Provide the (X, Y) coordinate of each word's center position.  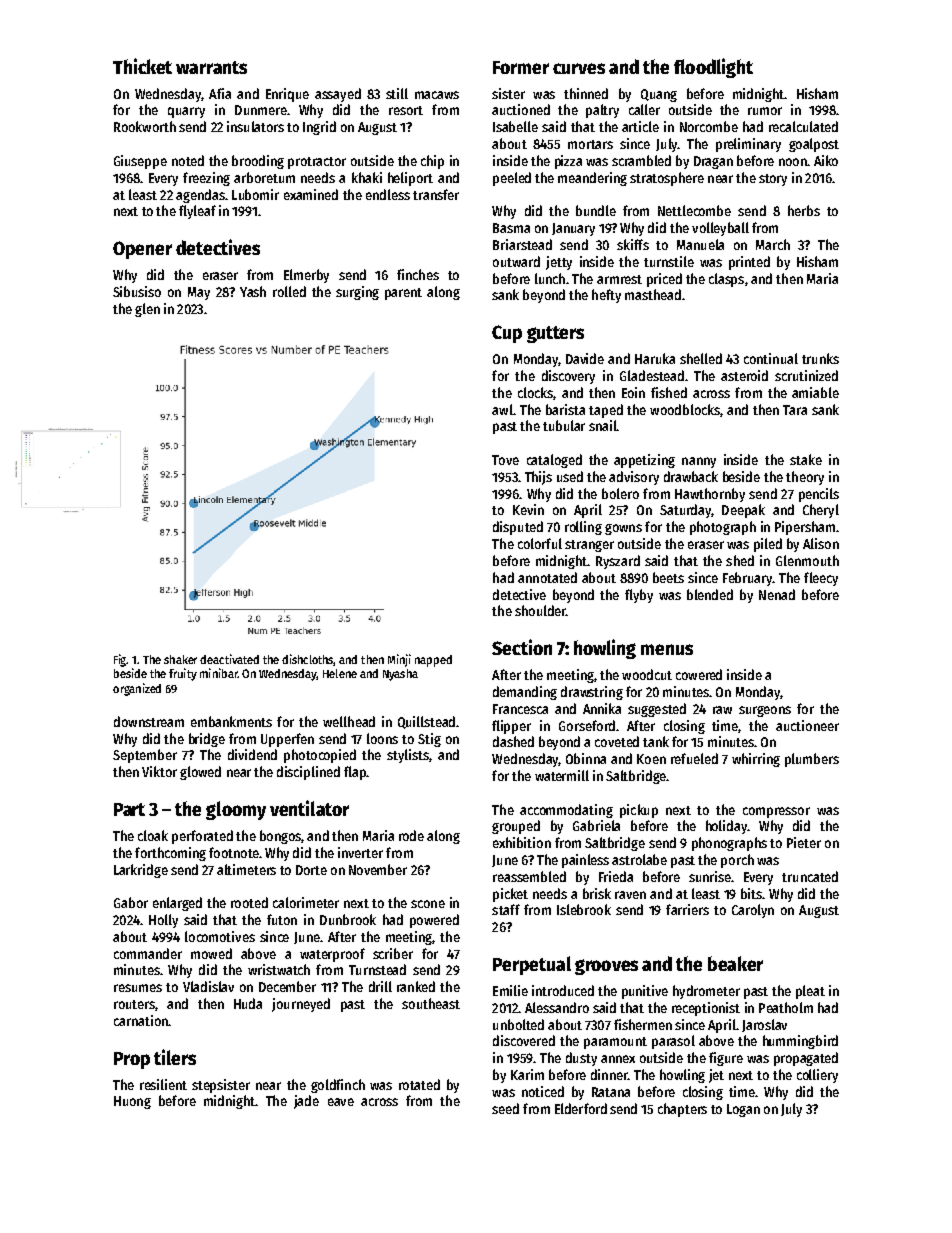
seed (505, 1108)
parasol (673, 1042)
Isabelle (515, 126)
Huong (132, 1102)
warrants (211, 67)
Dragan (713, 162)
